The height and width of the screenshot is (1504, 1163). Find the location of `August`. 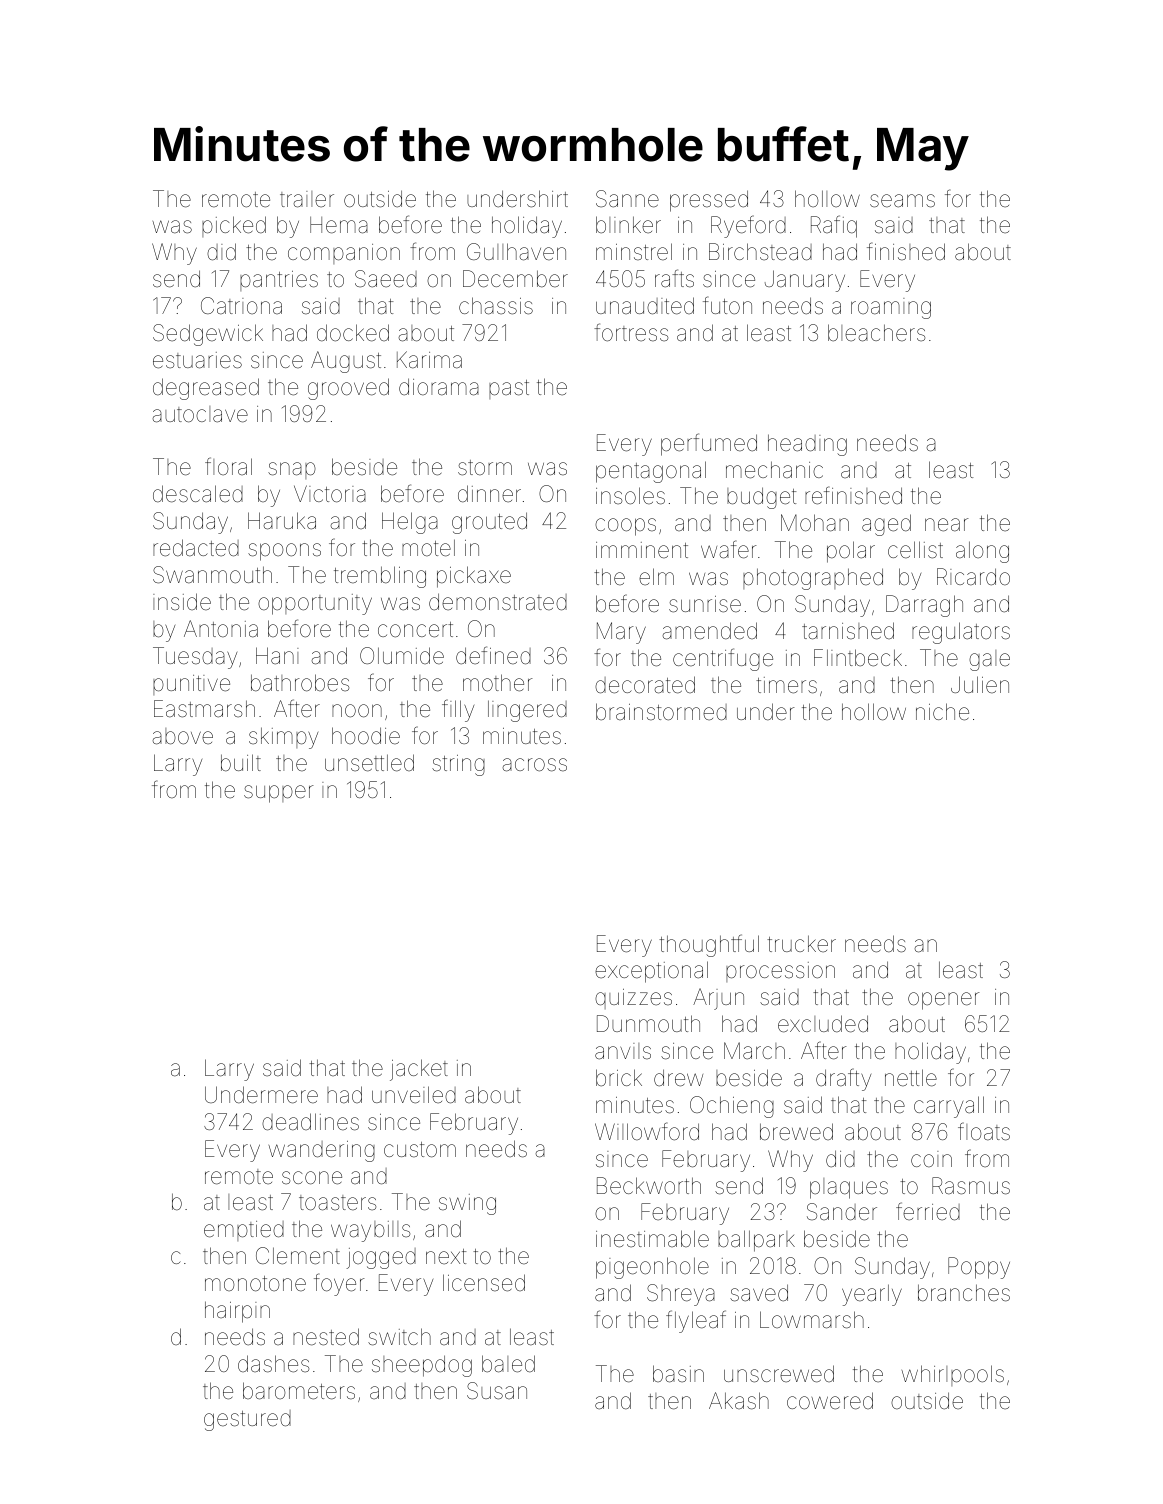

August is located at coordinates (346, 362).
